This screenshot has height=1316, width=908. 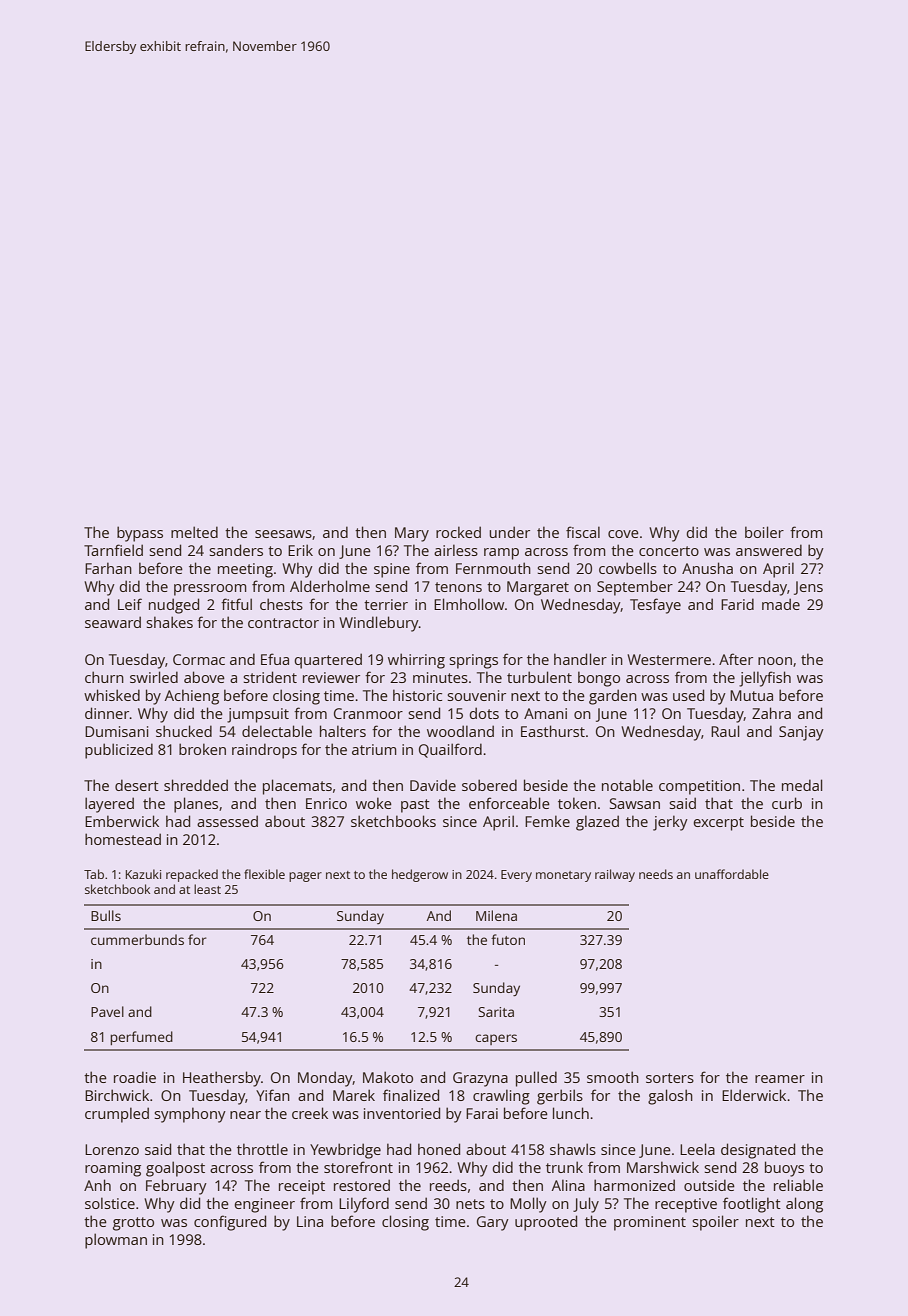 What do you see at coordinates (140, 534) in the screenshot?
I see `bypass` at bounding box center [140, 534].
